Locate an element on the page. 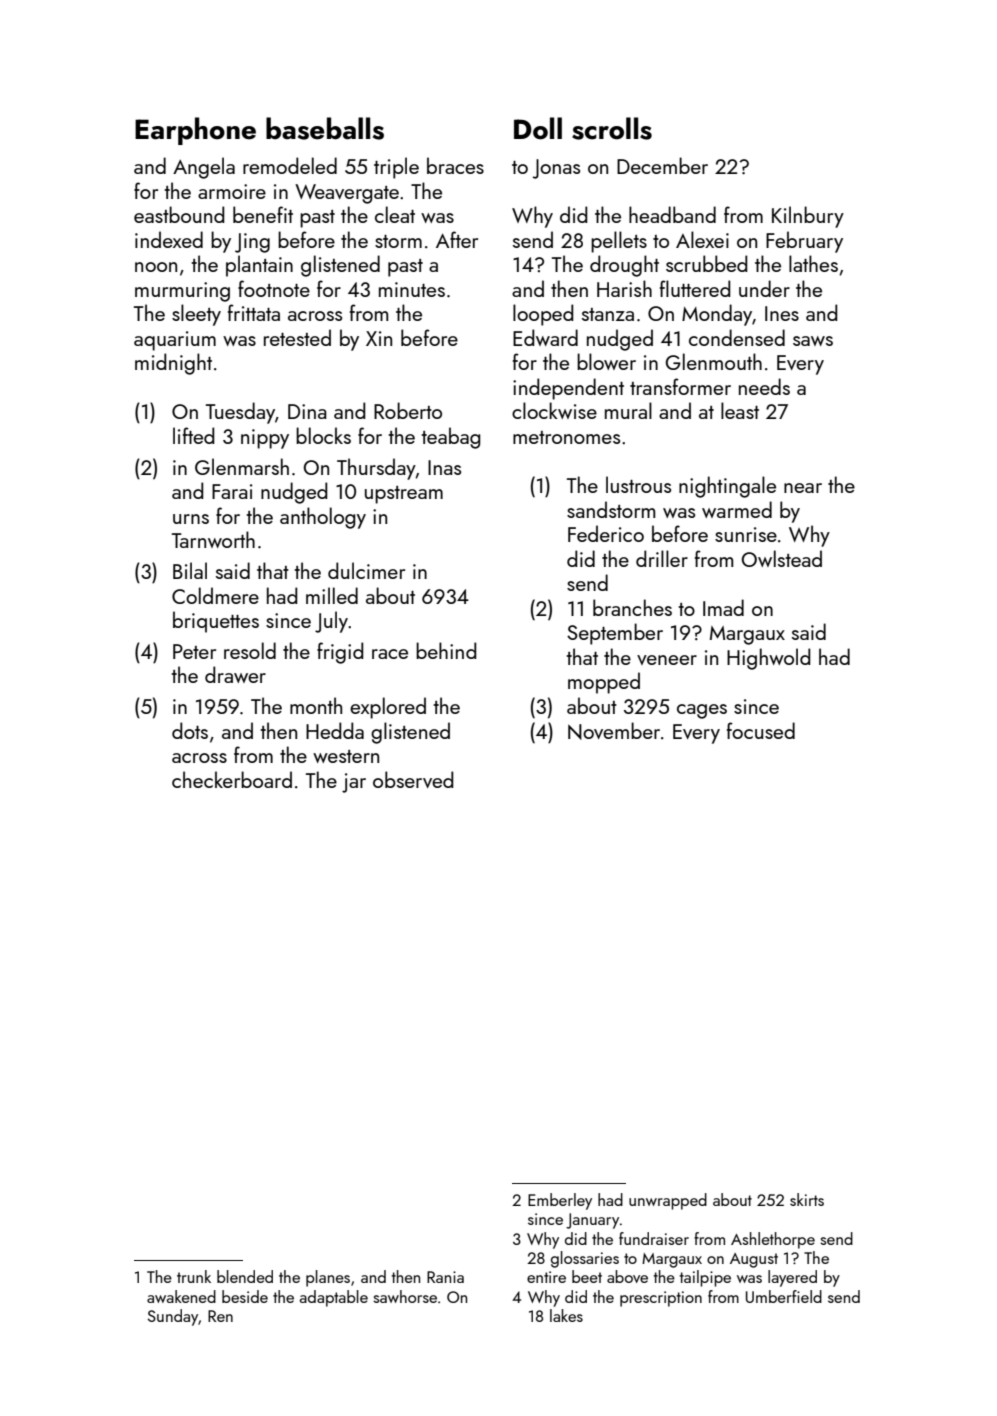 This document has width=997, height=1416. Emberley is located at coordinates (560, 1201).
